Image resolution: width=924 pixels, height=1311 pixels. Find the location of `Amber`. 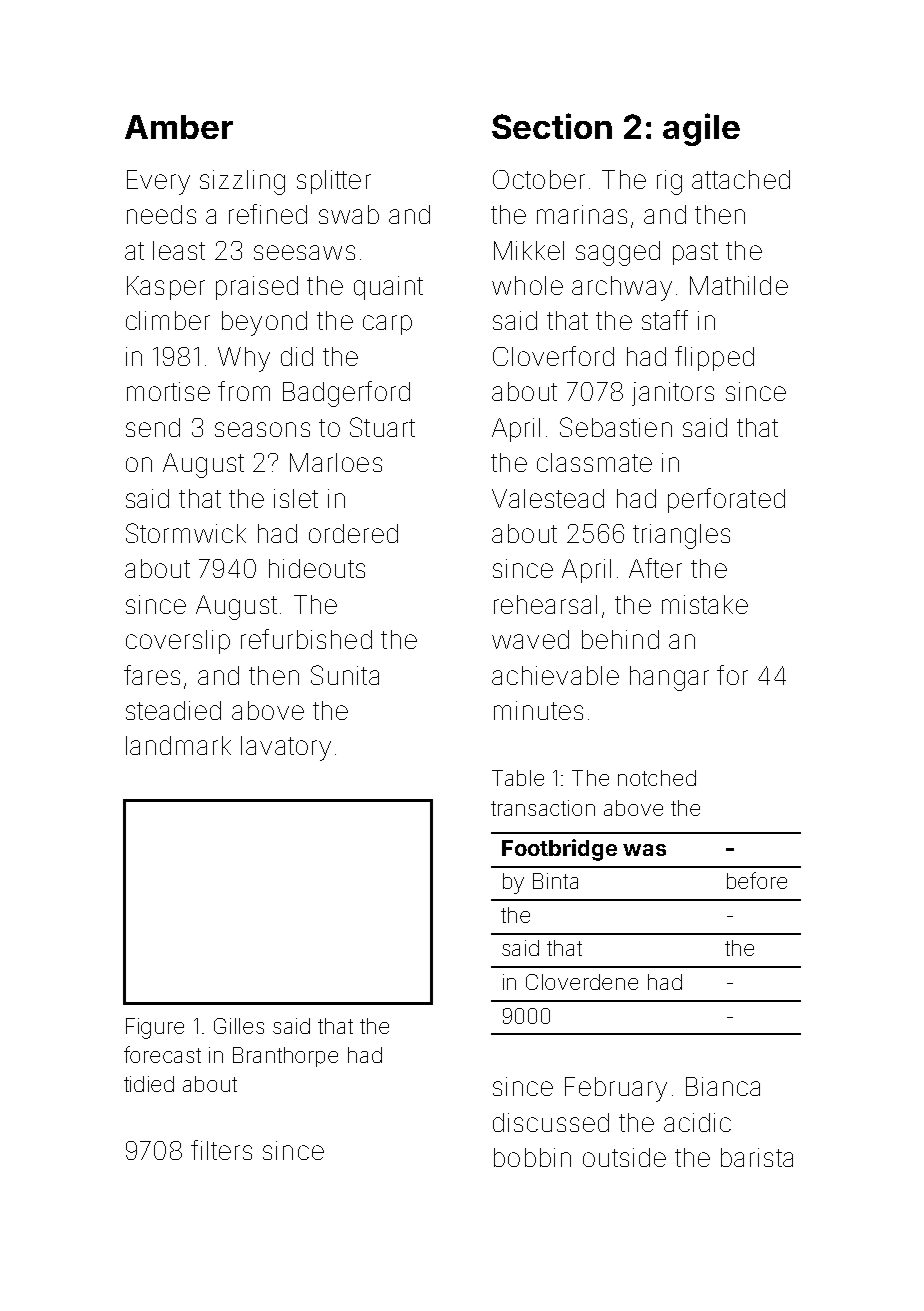

Amber is located at coordinates (179, 127).
